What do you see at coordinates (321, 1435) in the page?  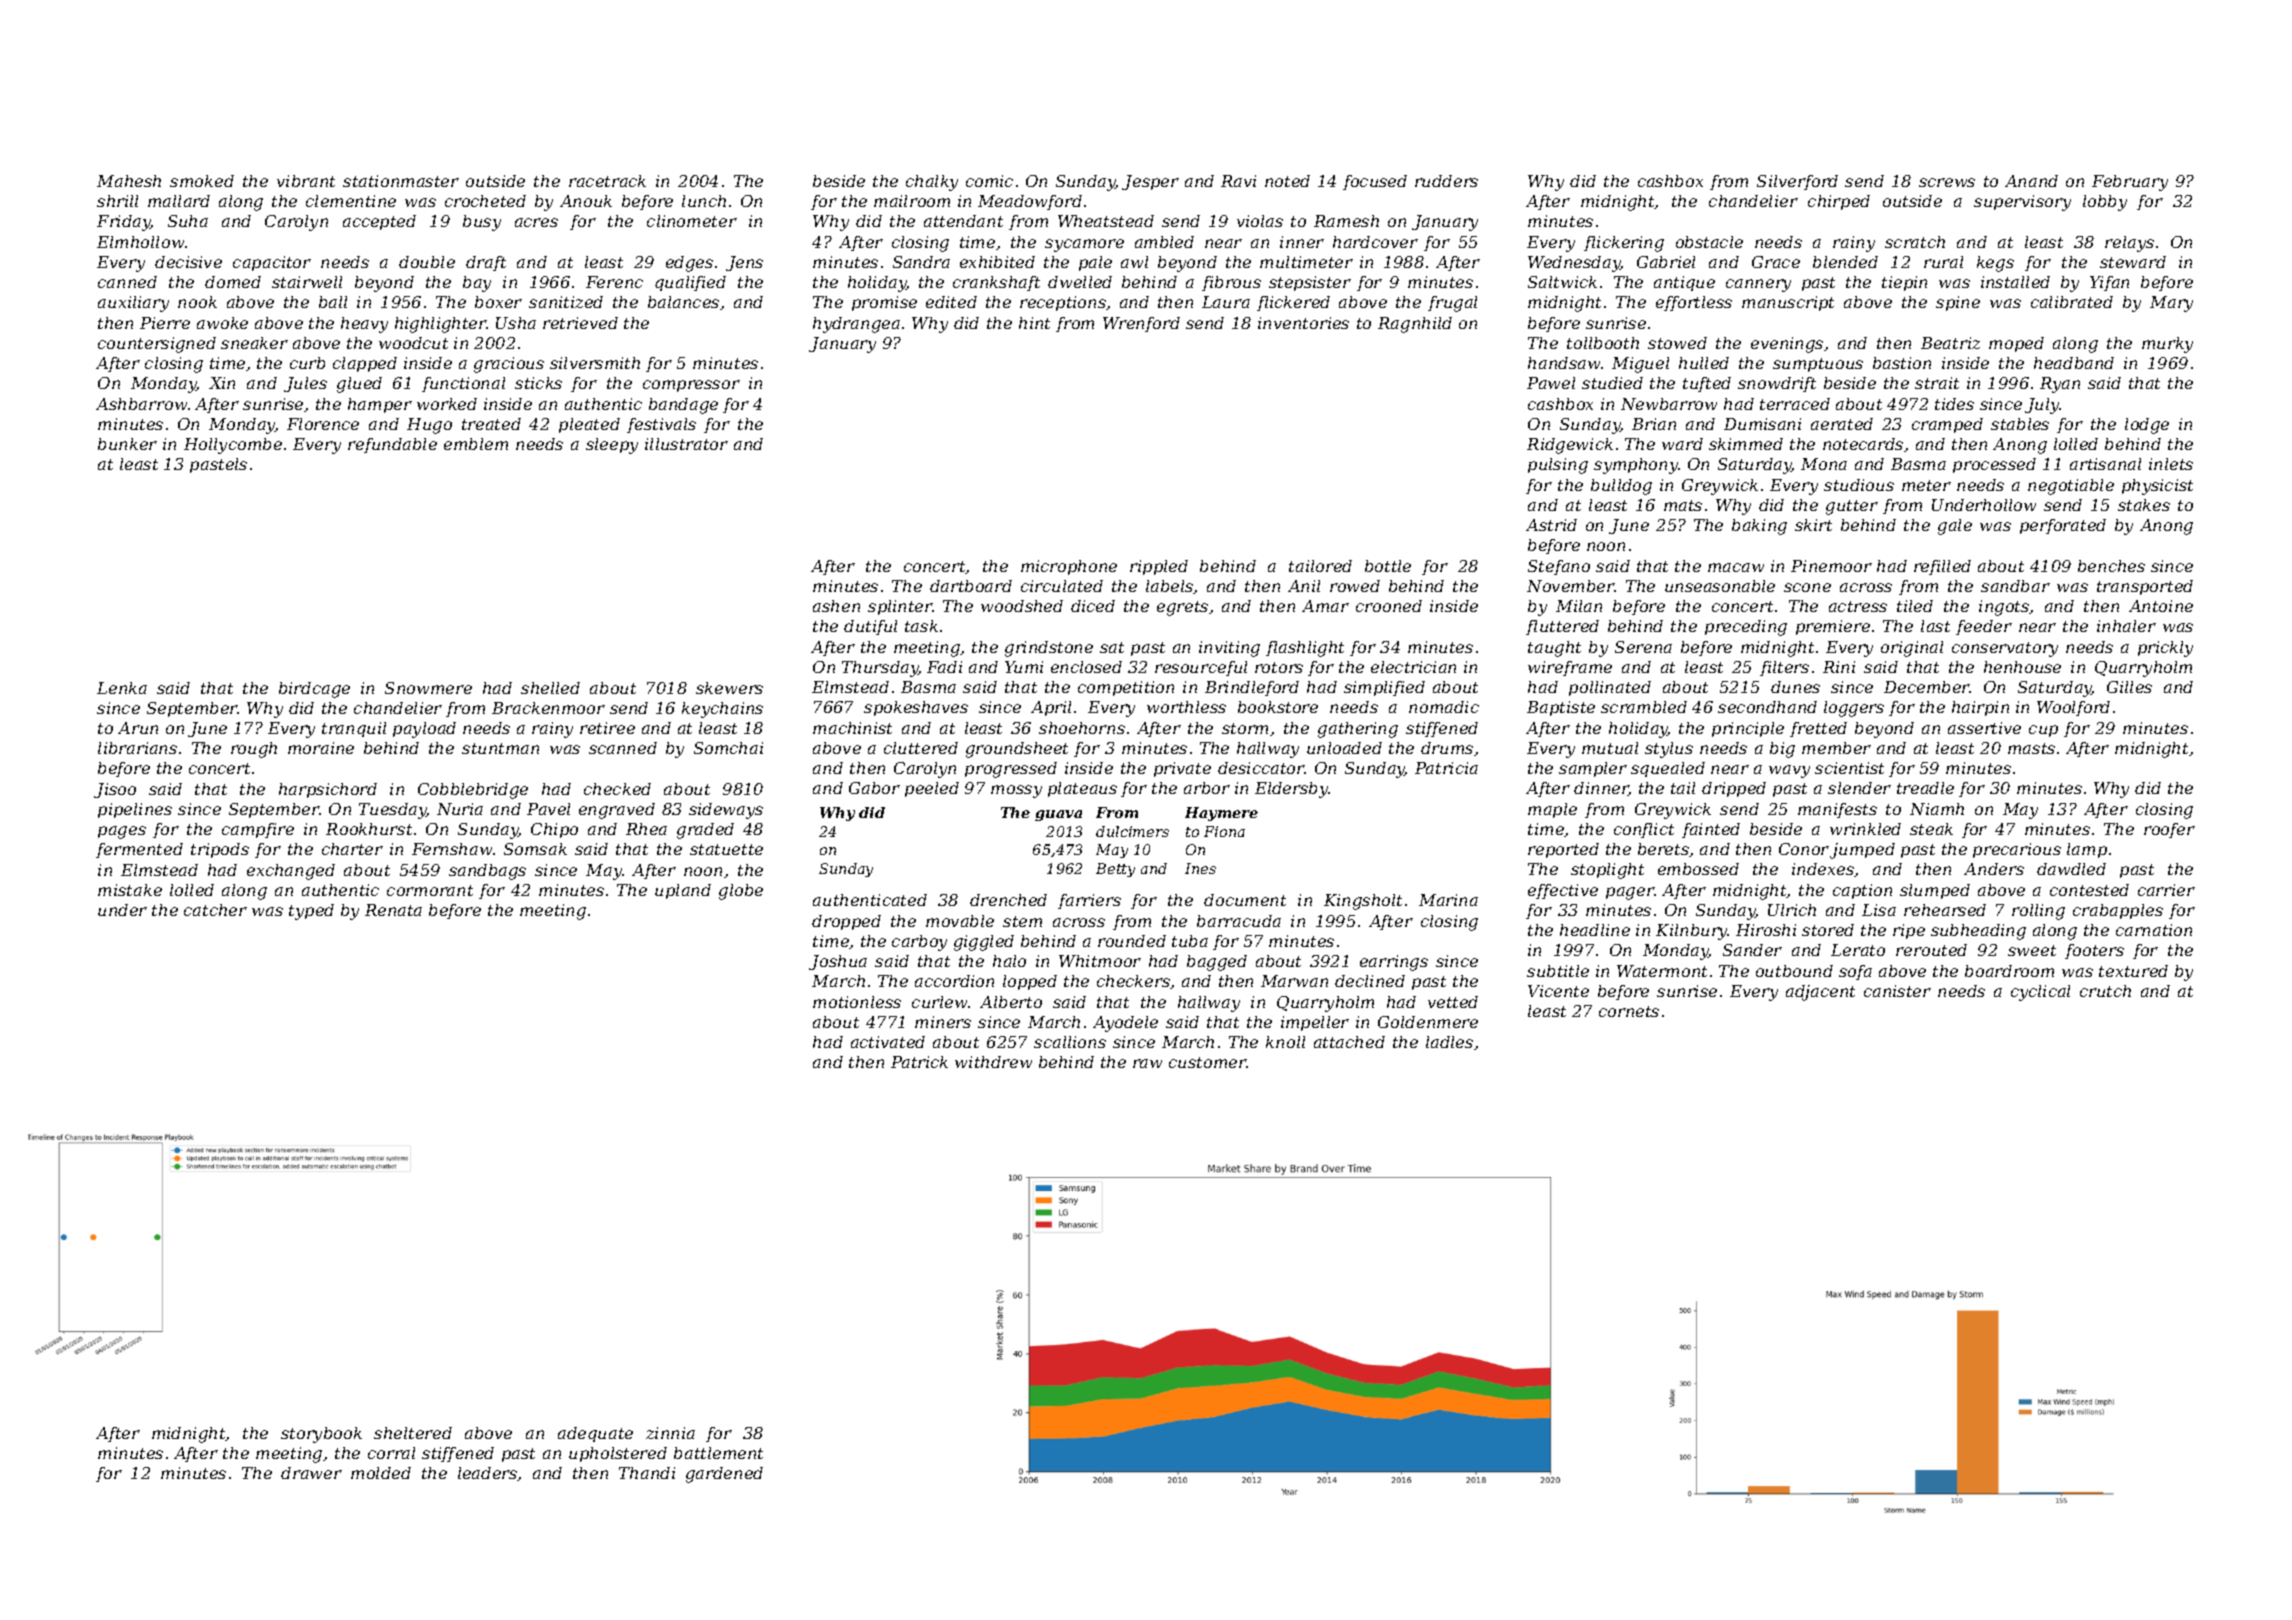 I see `storybook` at bounding box center [321, 1435].
